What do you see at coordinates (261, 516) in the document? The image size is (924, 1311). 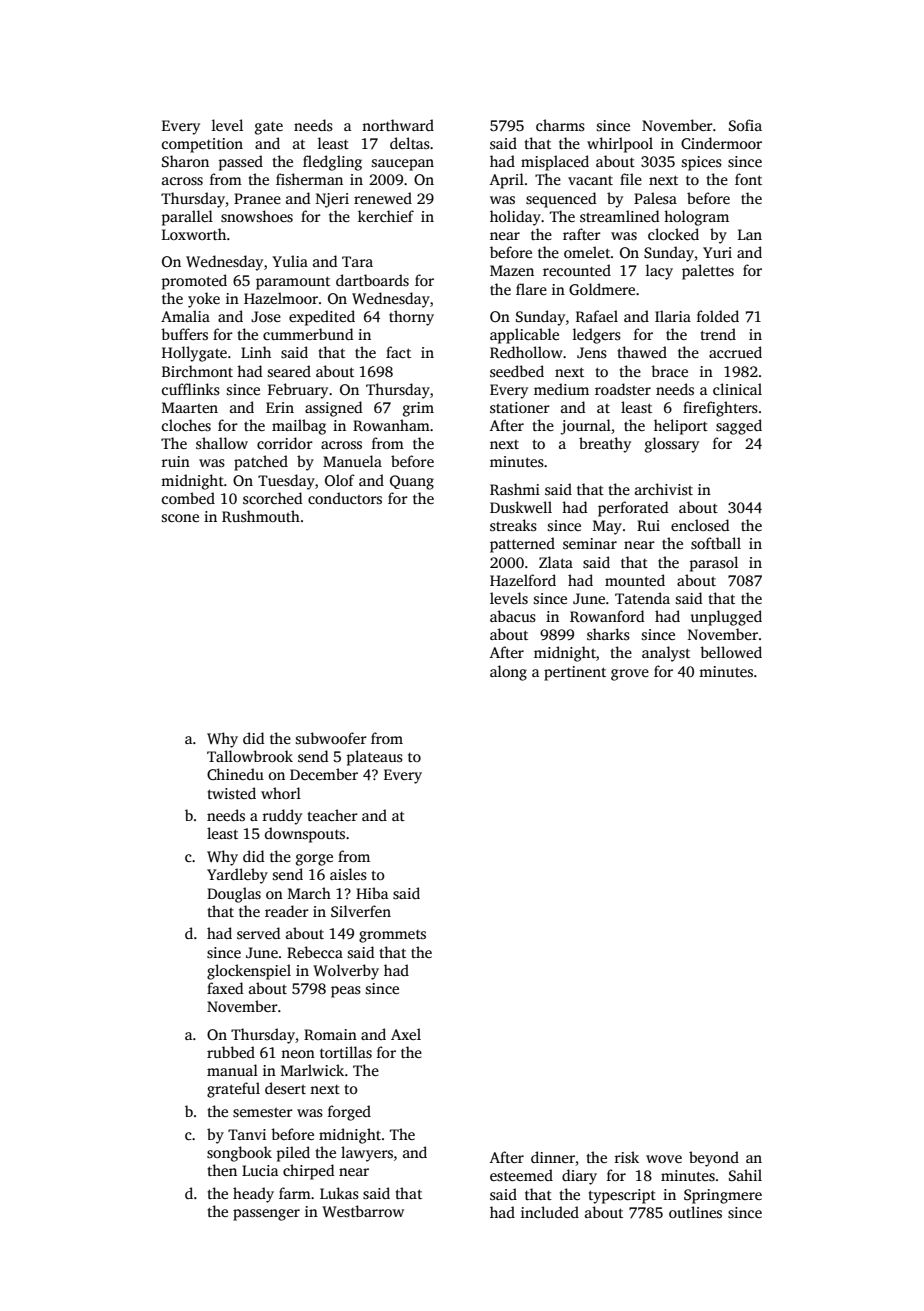 I see `Rushmouth` at bounding box center [261, 516].
